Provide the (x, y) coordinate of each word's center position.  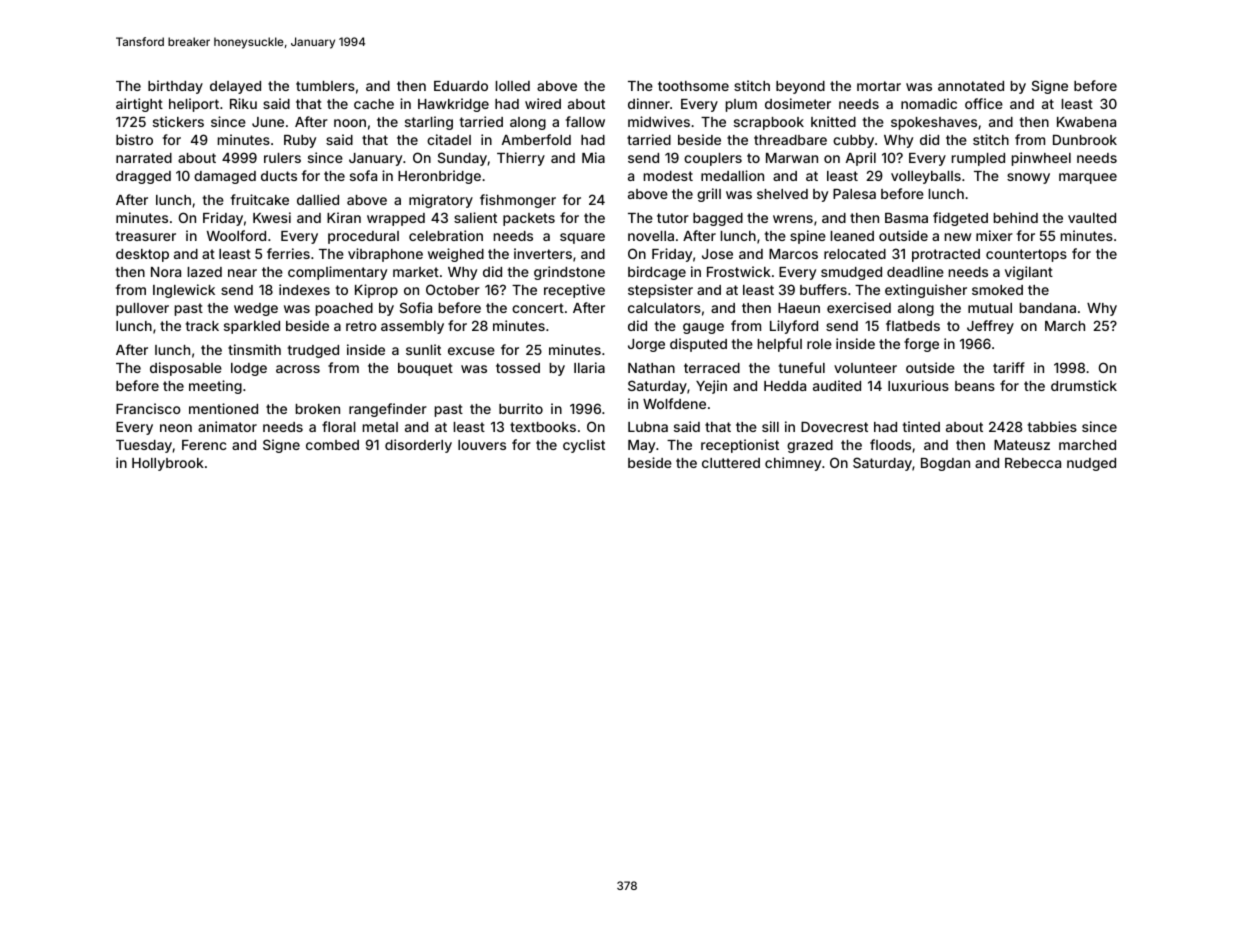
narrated (144, 158)
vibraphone (385, 255)
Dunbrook (1085, 140)
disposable (186, 369)
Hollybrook (168, 464)
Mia (593, 157)
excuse (471, 351)
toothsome (693, 86)
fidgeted (960, 219)
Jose (717, 254)
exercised (859, 307)
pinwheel (1041, 159)
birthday (175, 87)
